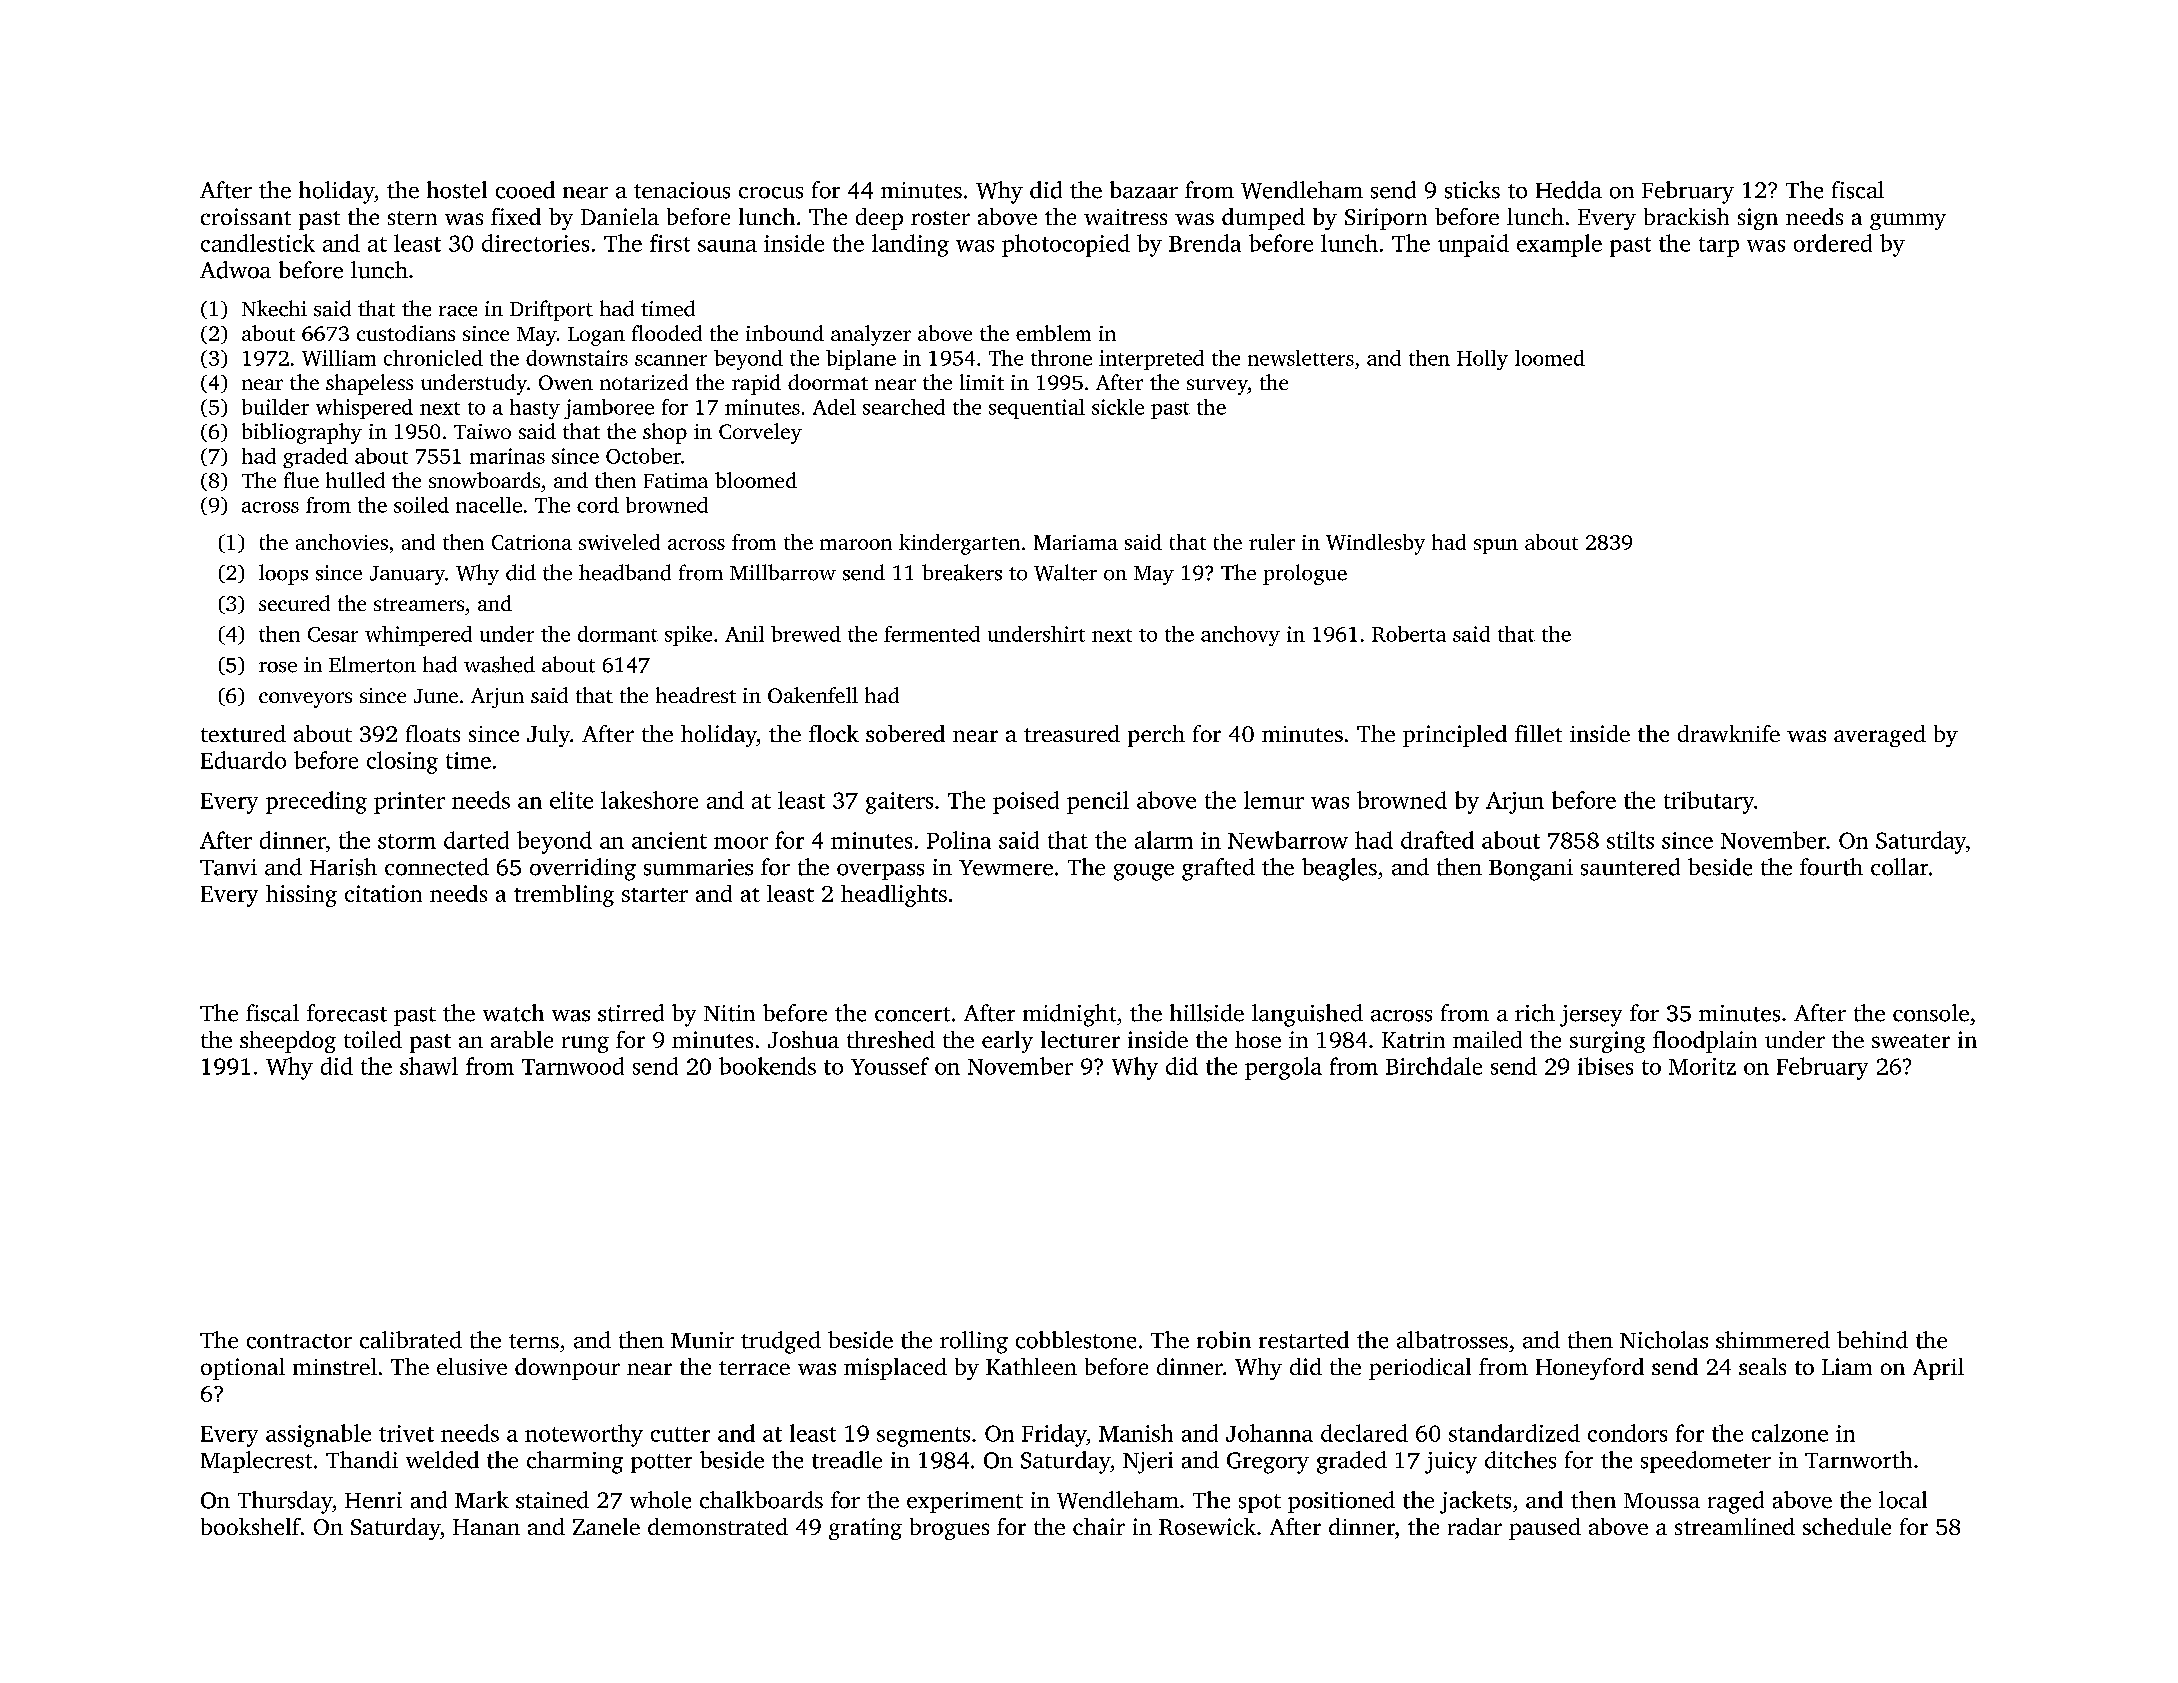 This screenshot has width=2178, height=1683. What do you see at coordinates (246, 216) in the screenshot?
I see `croissant` at bounding box center [246, 216].
